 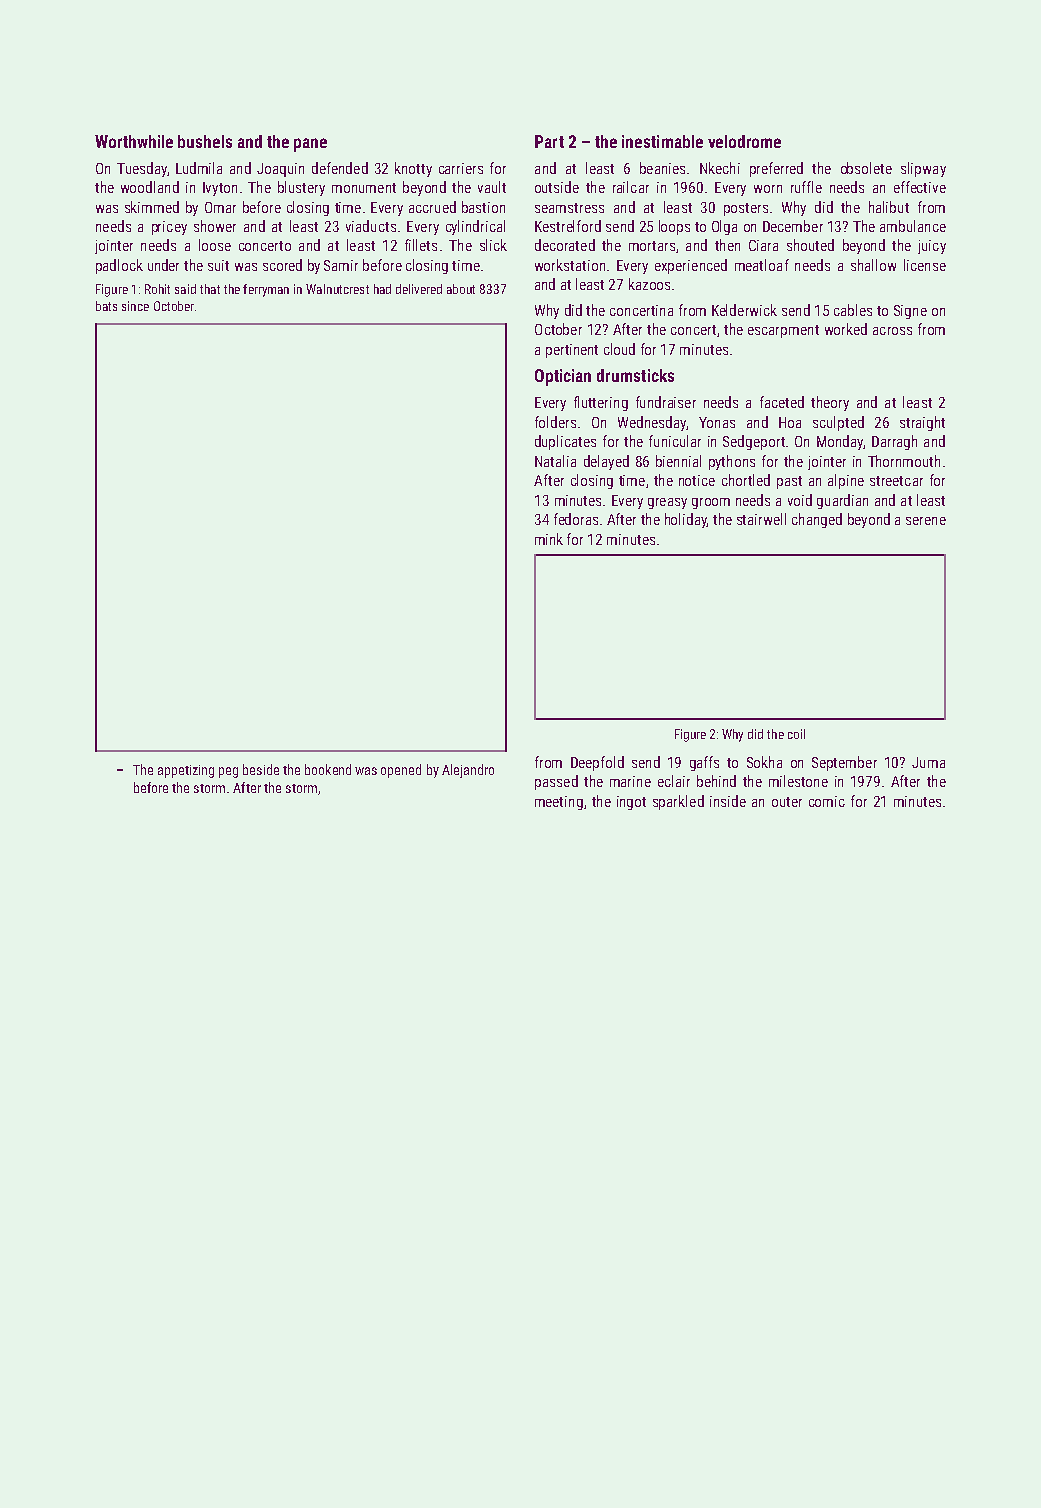 What do you see at coordinates (228, 772) in the screenshot?
I see `peg` at bounding box center [228, 772].
